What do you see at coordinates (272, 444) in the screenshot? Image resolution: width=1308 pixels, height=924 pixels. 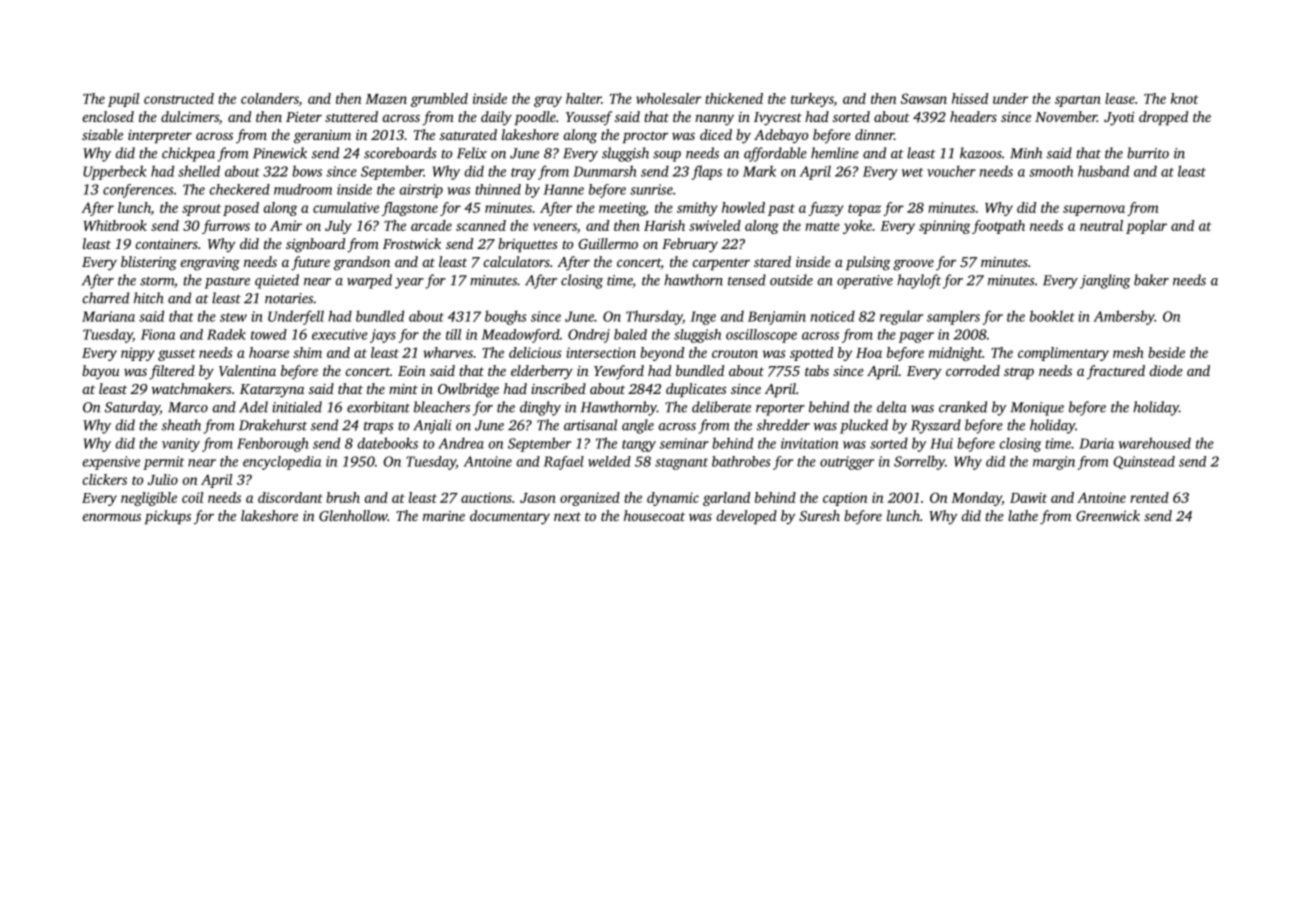 I see `Fenborough` at bounding box center [272, 444].
